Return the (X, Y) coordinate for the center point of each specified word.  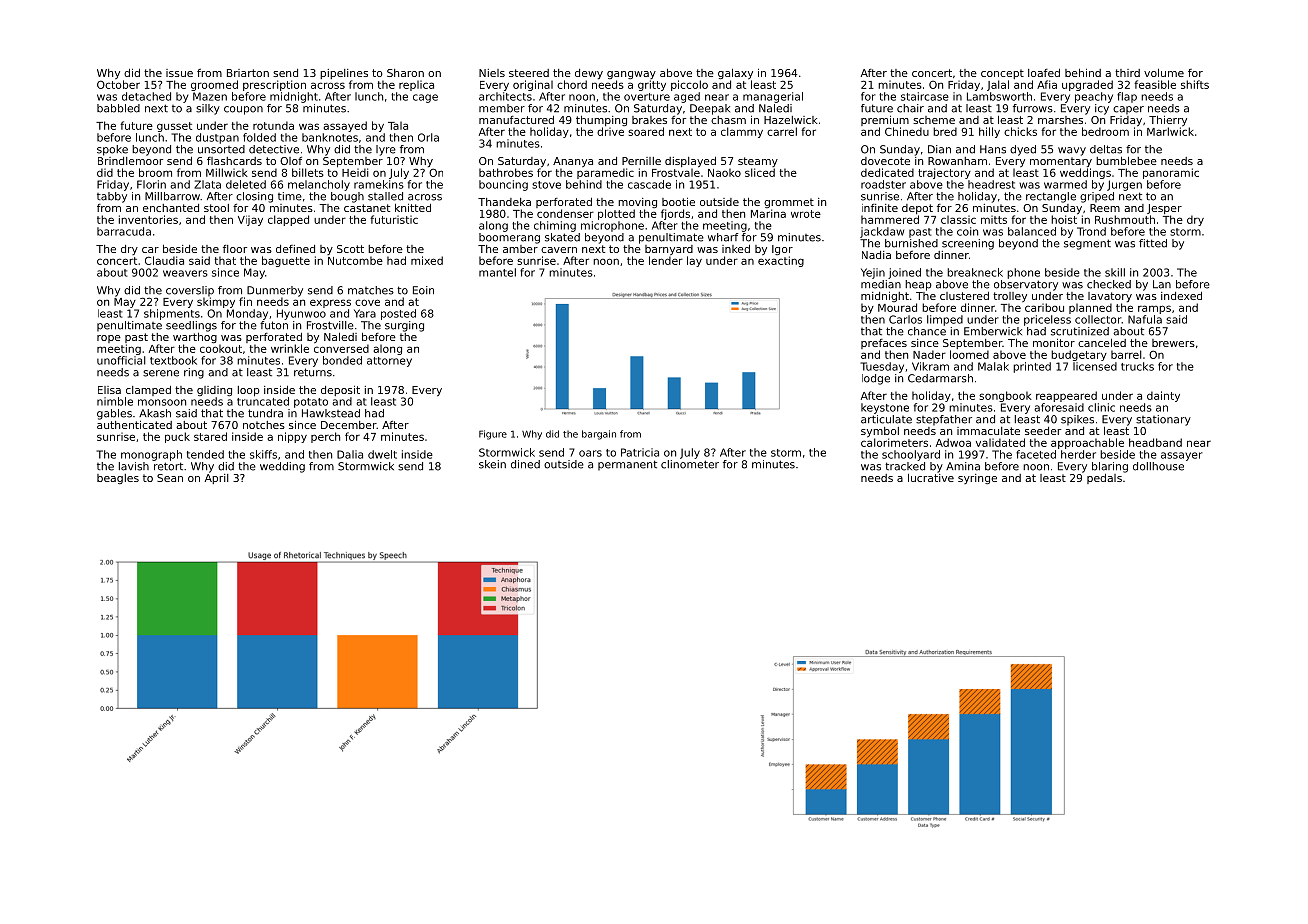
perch (325, 437)
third (1127, 73)
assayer (1182, 456)
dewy (589, 74)
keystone (885, 408)
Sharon (405, 73)
